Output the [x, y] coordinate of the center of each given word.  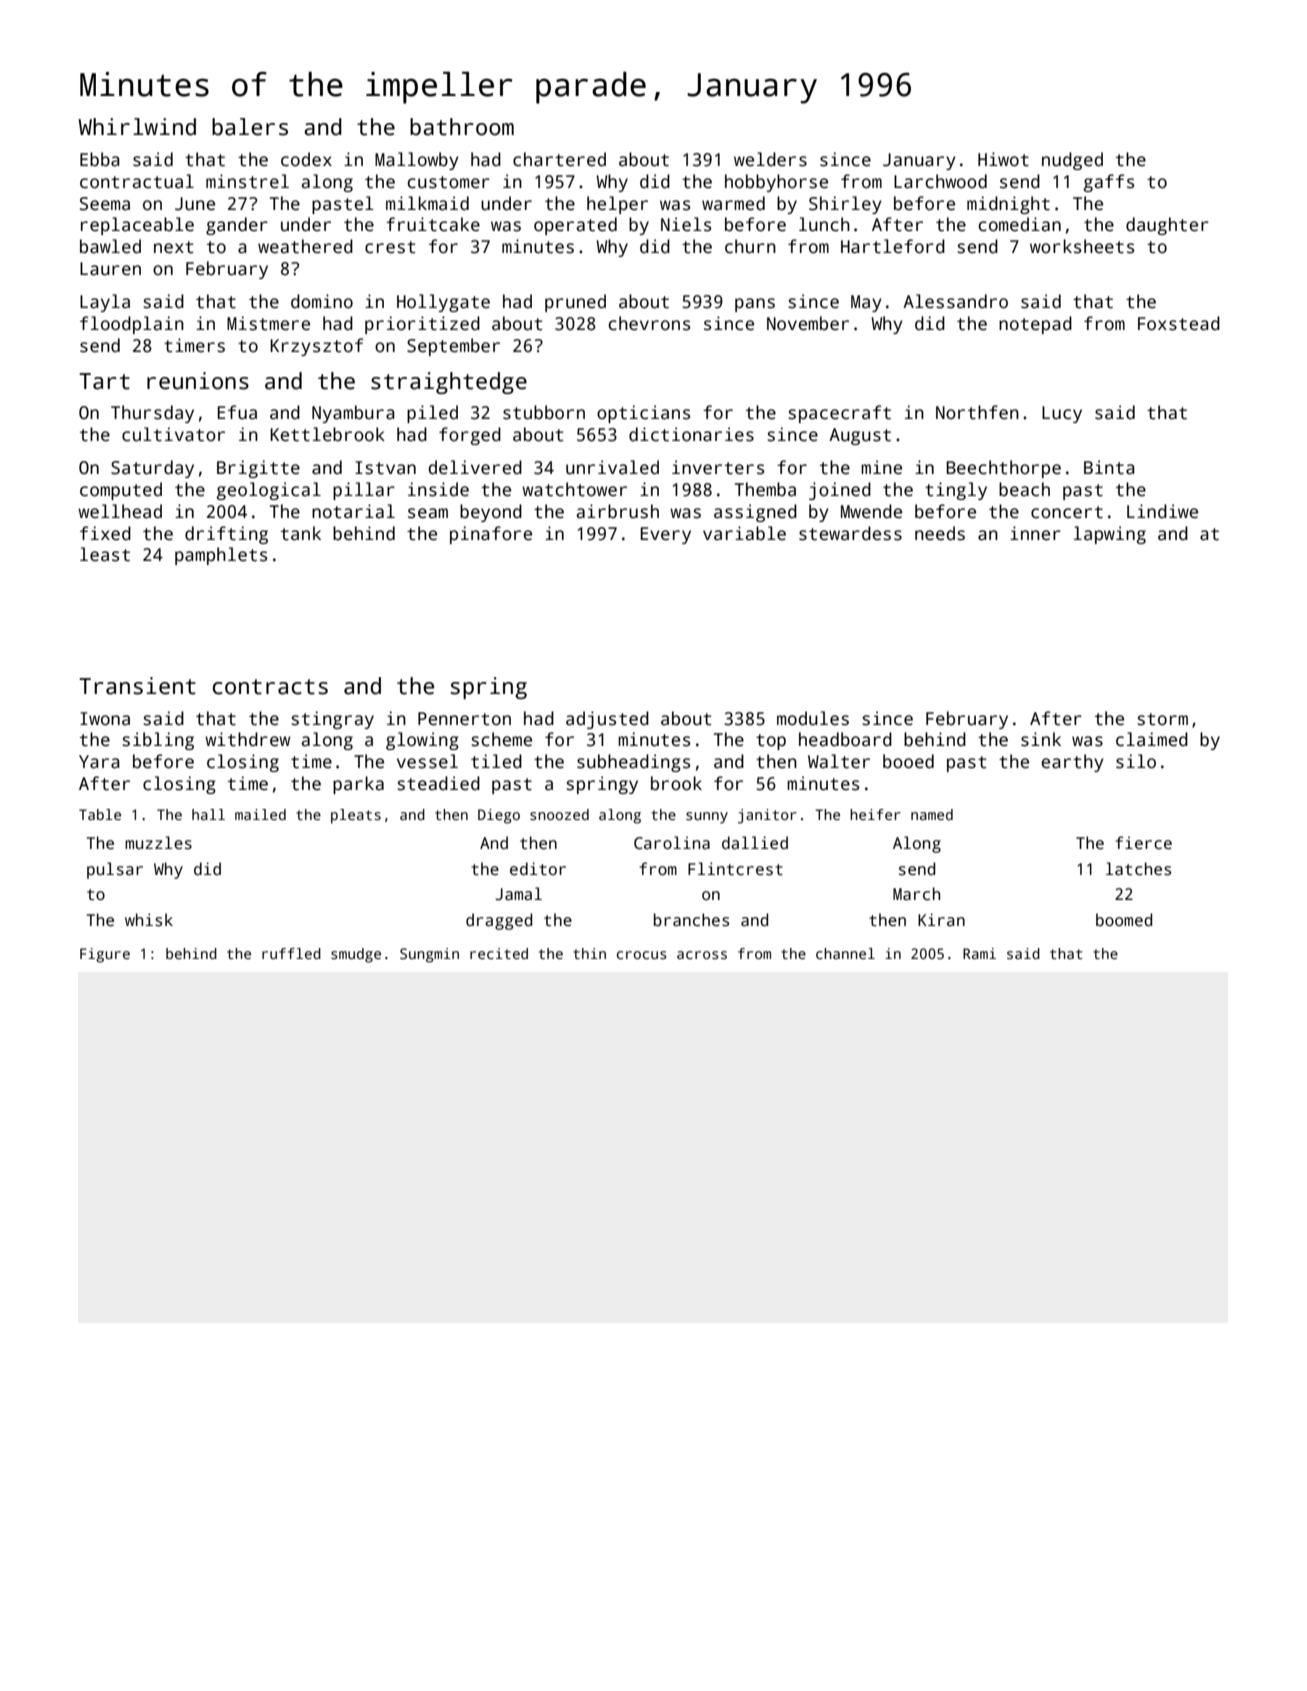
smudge [356, 955]
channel [845, 953]
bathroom [462, 127]
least [105, 554]
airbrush [617, 511]
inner [1035, 533]
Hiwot [1003, 159]
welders [770, 159]
